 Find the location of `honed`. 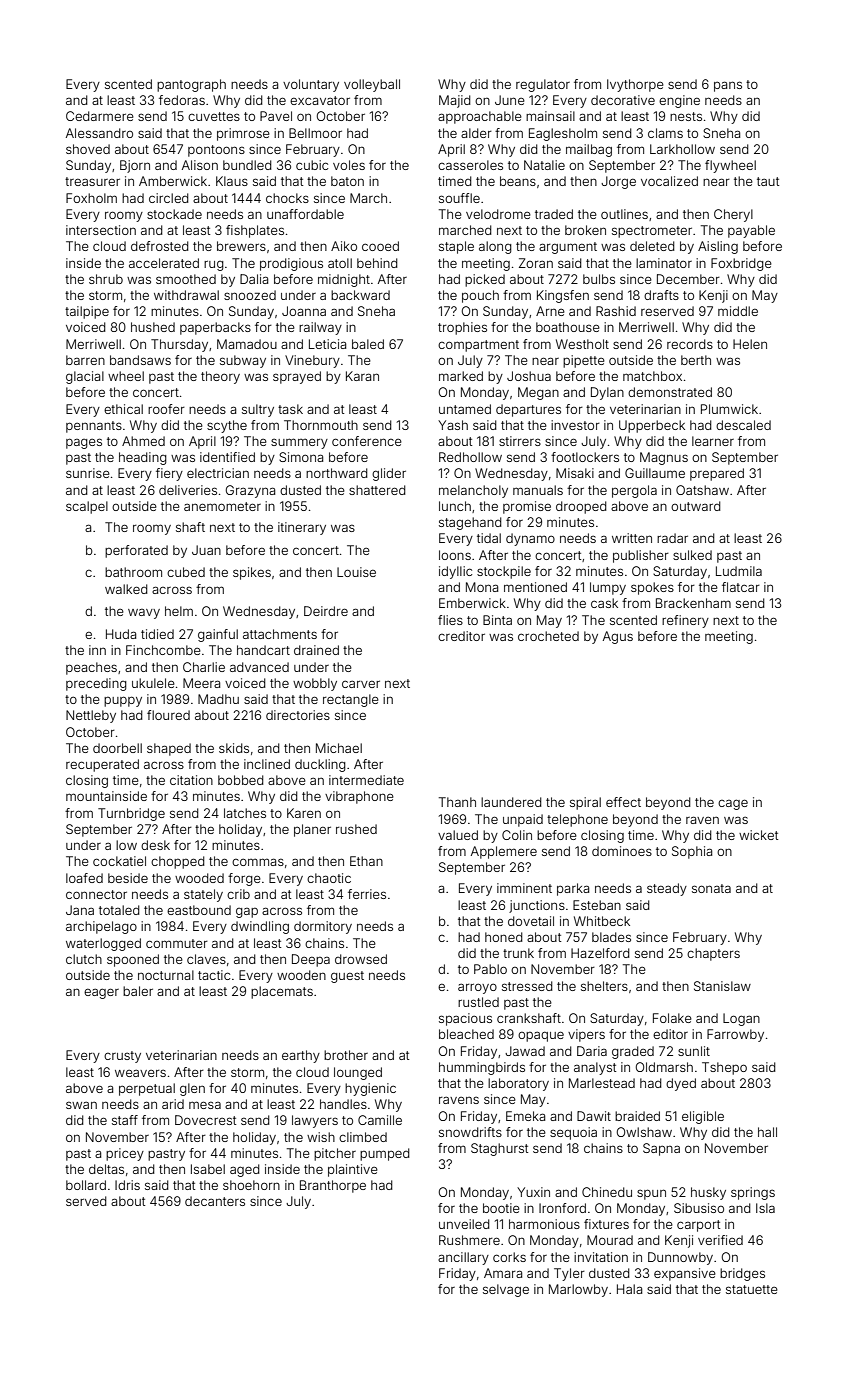

honed is located at coordinates (504, 937).
